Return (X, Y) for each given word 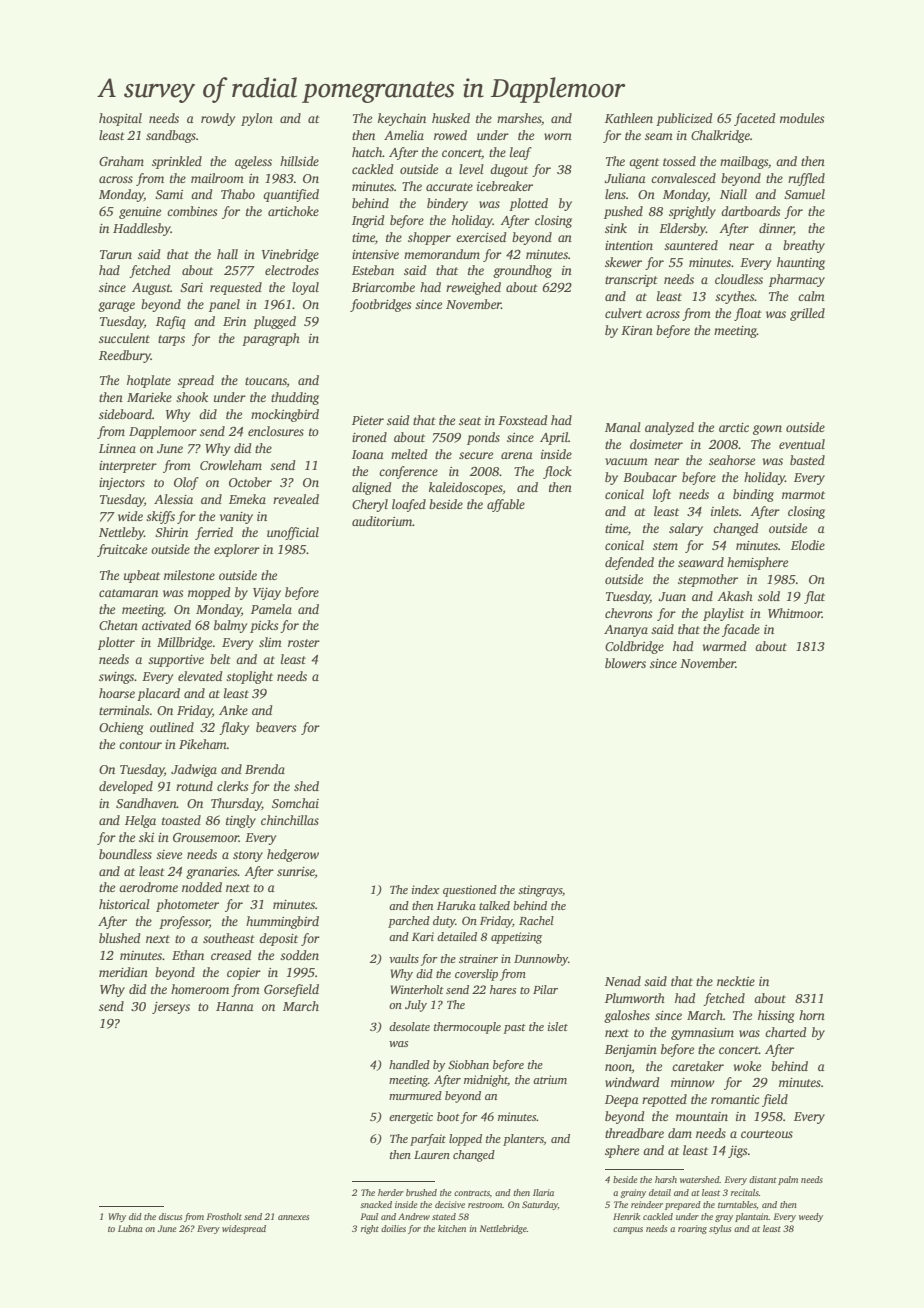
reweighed (473, 288)
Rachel (536, 920)
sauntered (691, 245)
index (425, 889)
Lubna (130, 1228)
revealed (296, 499)
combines (192, 211)
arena (517, 455)
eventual (802, 444)
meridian (123, 972)
